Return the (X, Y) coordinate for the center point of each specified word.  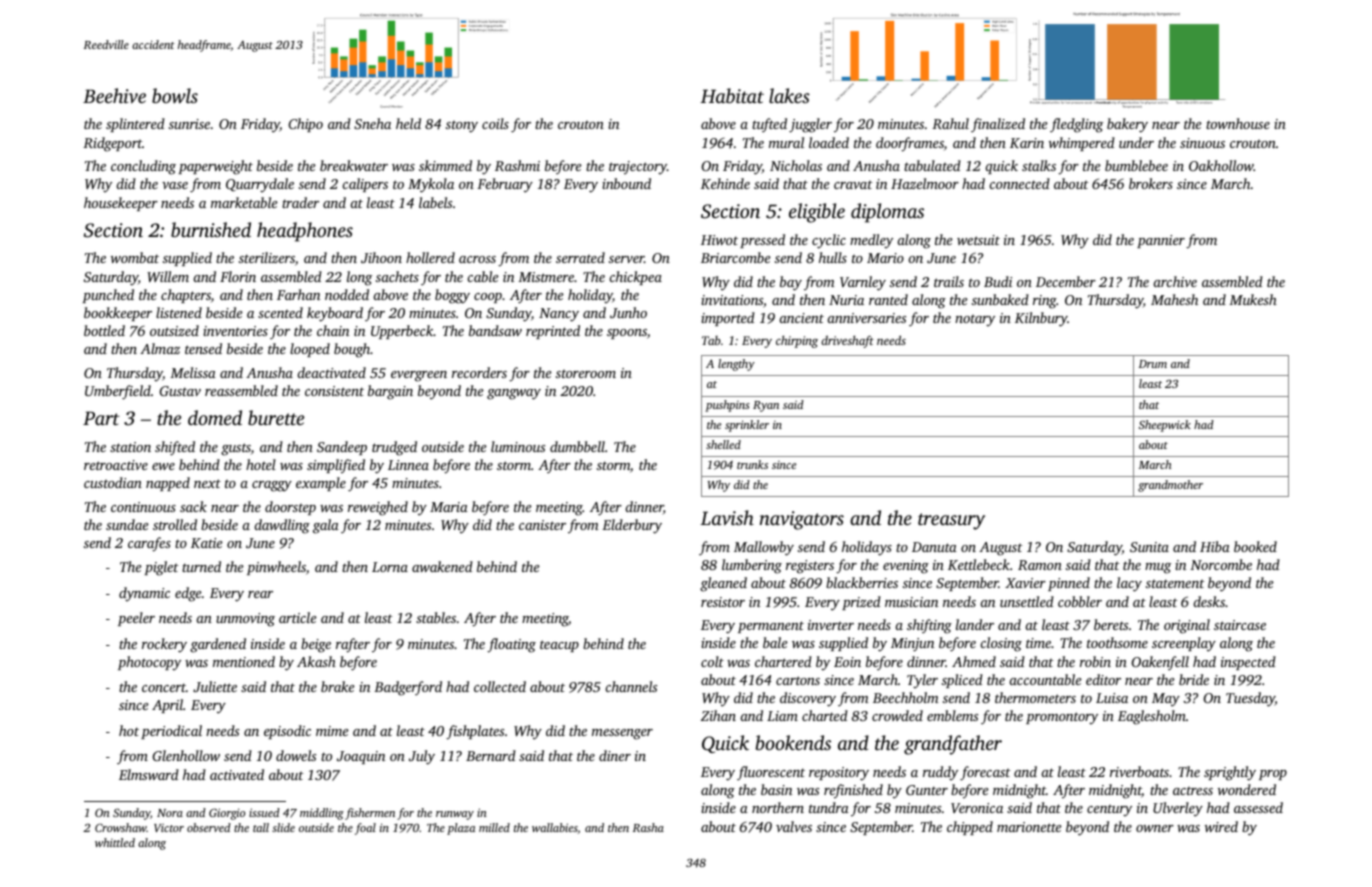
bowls (175, 96)
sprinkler (747, 426)
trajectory (638, 167)
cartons (798, 680)
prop (1273, 775)
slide (283, 827)
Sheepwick (1165, 426)
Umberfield (118, 392)
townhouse (1238, 123)
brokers (1151, 183)
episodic (287, 732)
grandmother (1170, 486)
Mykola (431, 185)
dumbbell (577, 446)
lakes (789, 95)
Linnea (408, 465)
